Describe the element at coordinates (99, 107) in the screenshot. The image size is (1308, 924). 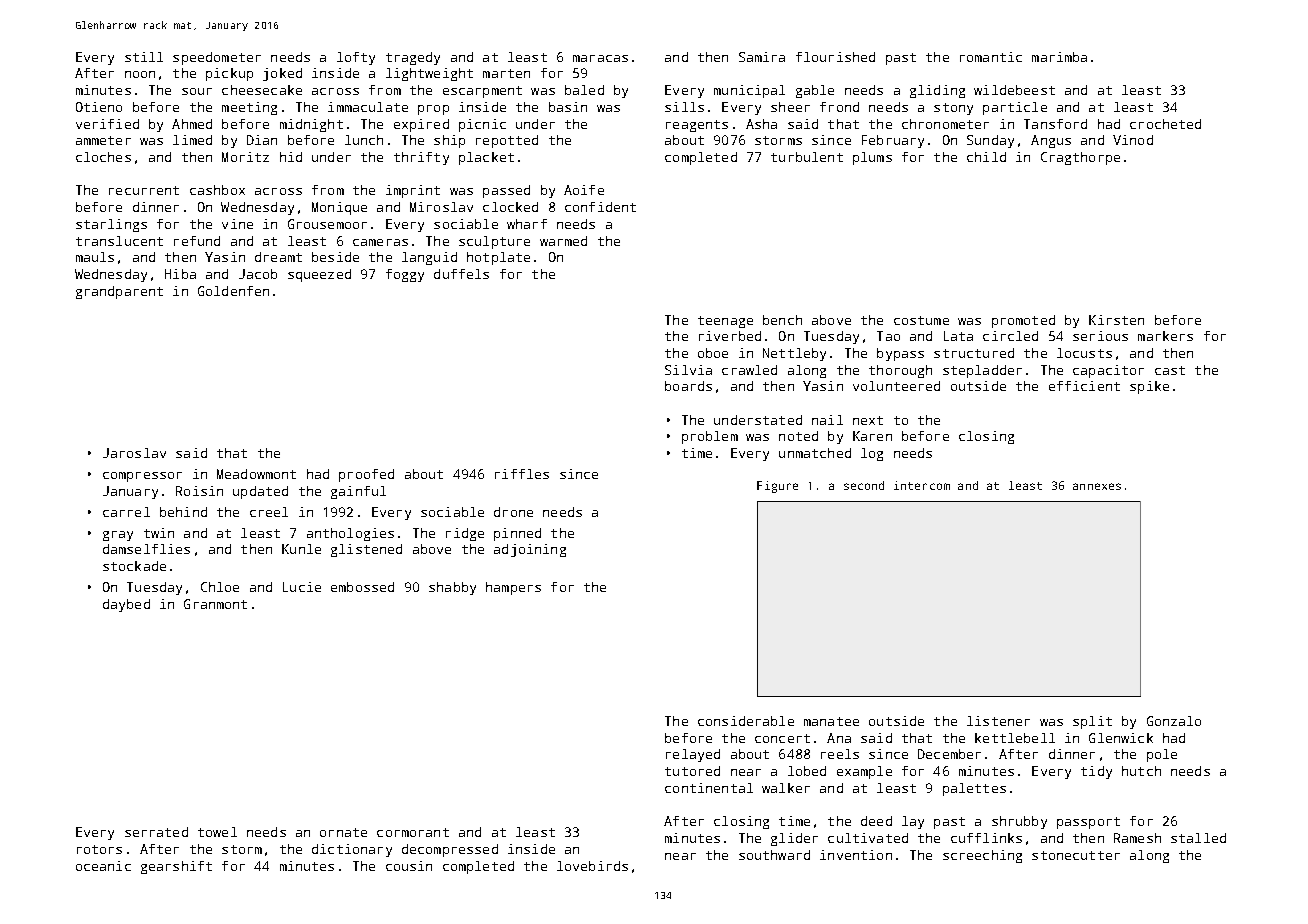
I see `Otieno` at that location.
